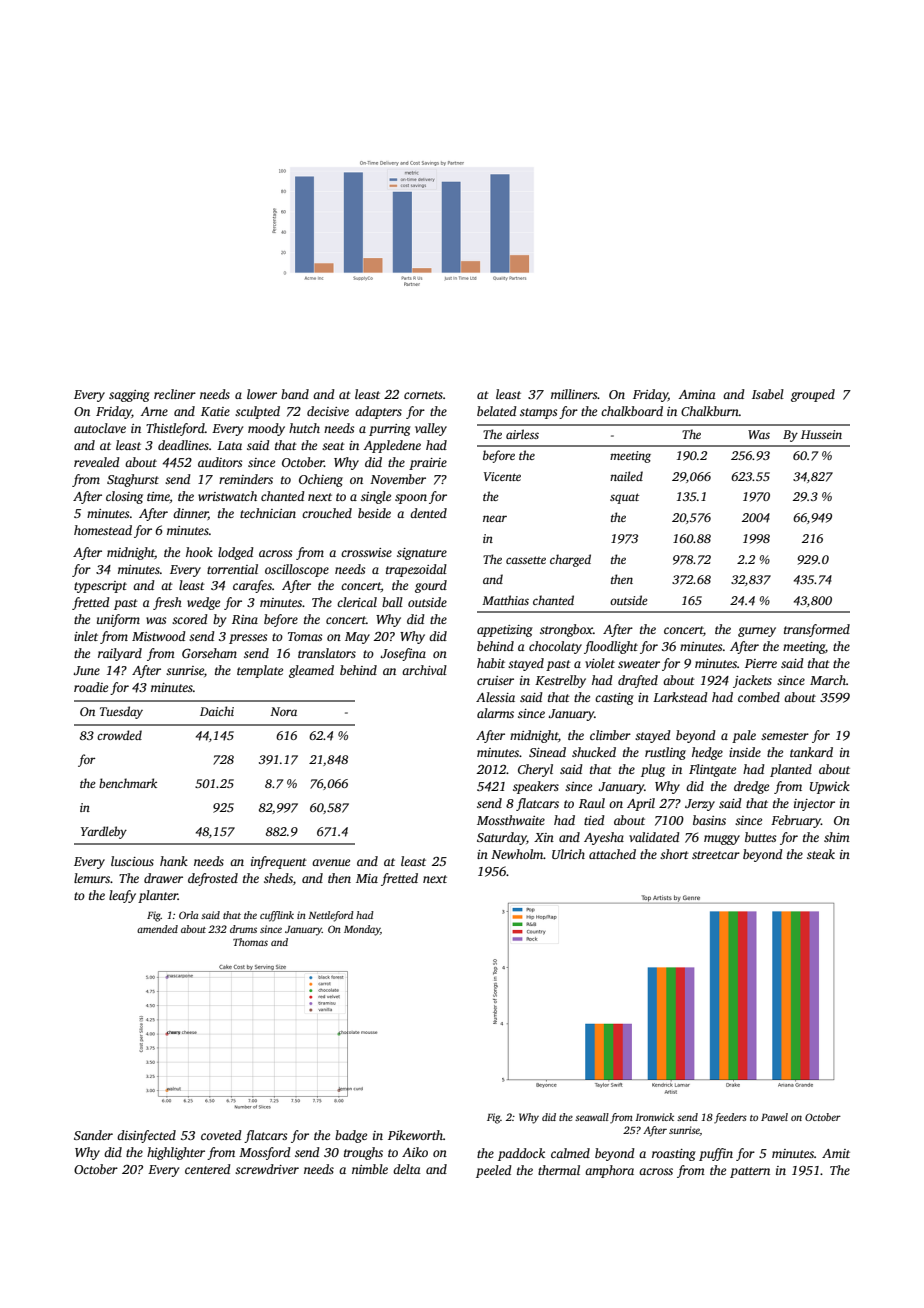 This document has width=924, height=1308. I want to click on planted, so click(791, 770).
